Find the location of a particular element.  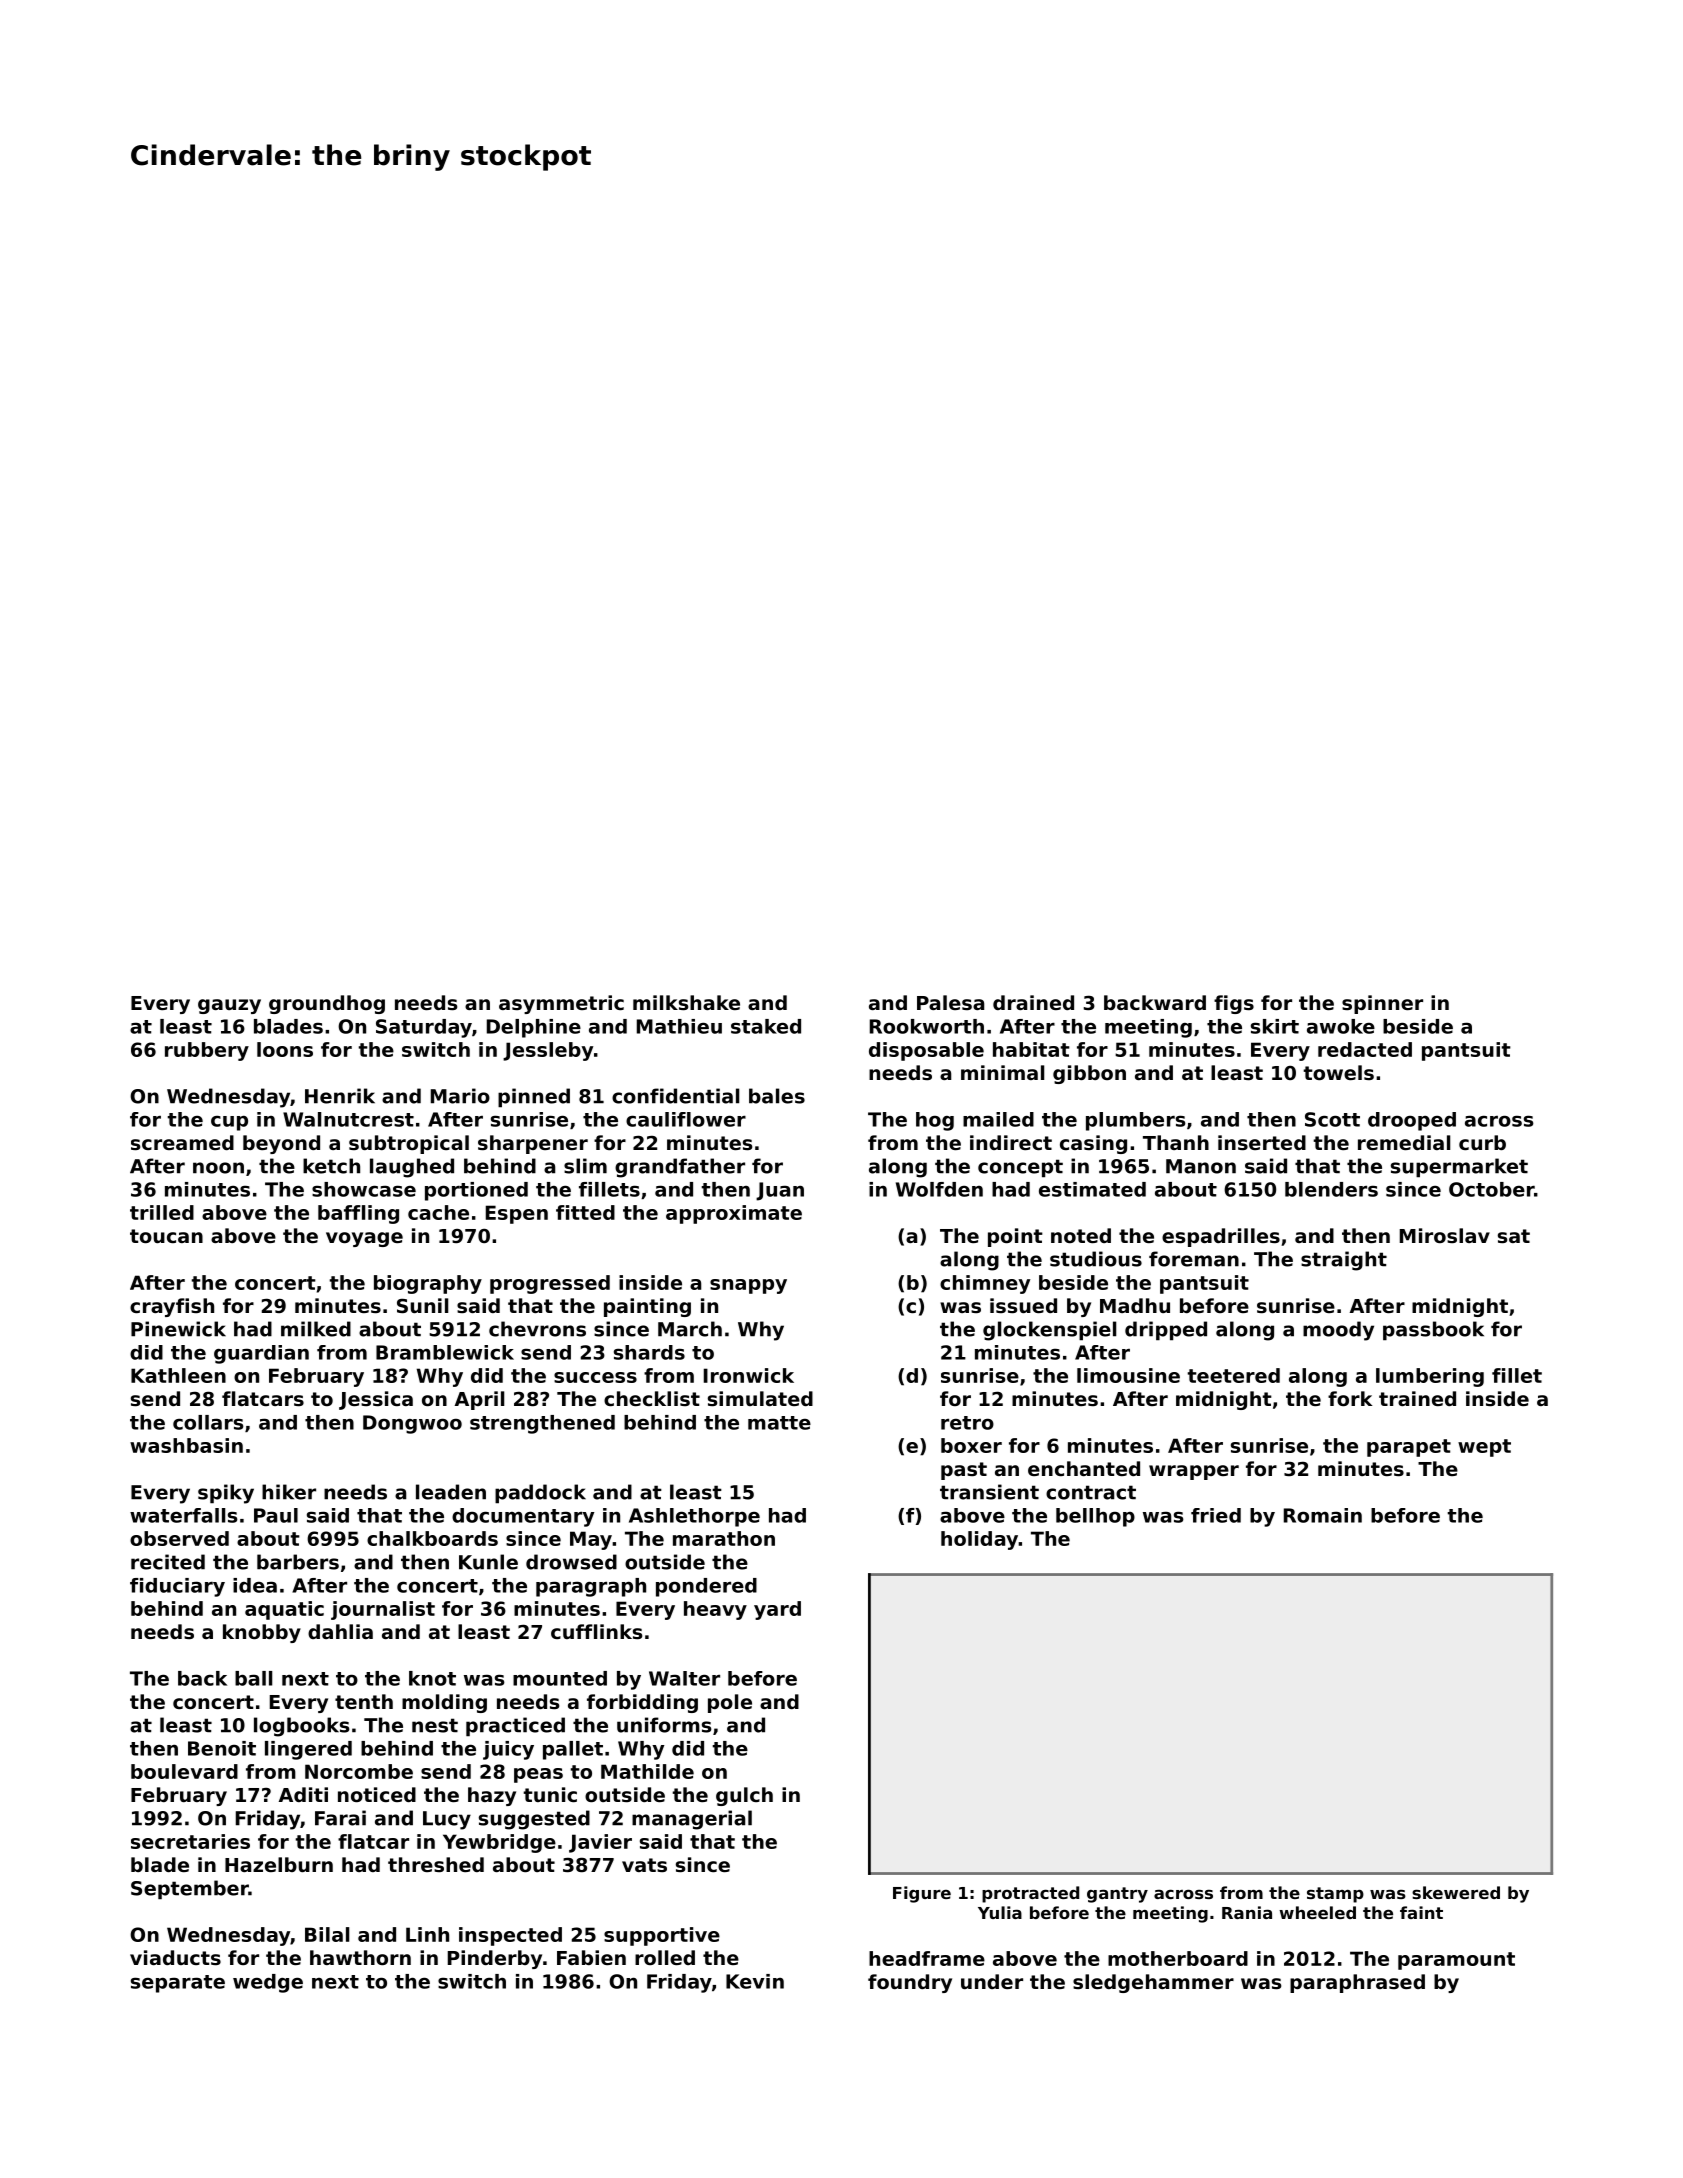

ball is located at coordinates (253, 1678).
